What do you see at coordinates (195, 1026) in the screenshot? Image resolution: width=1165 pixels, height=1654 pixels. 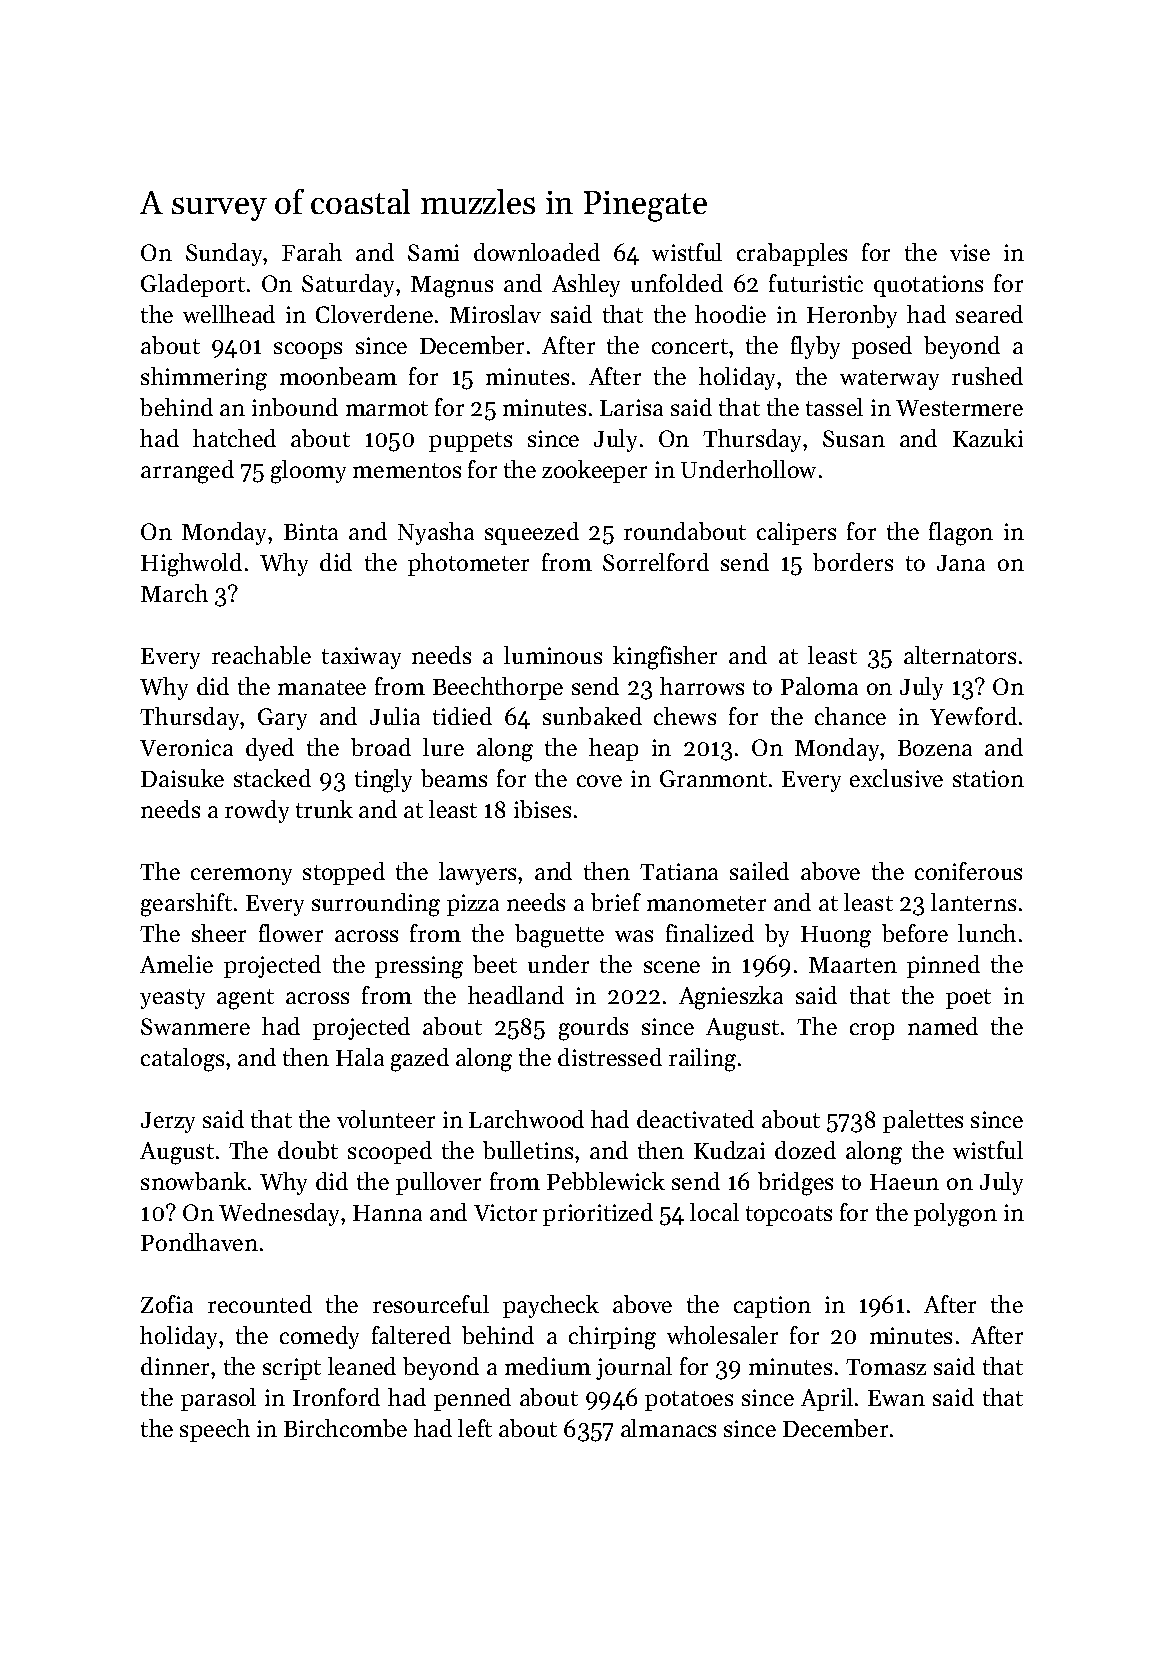 I see `Swanmere` at bounding box center [195, 1026].
